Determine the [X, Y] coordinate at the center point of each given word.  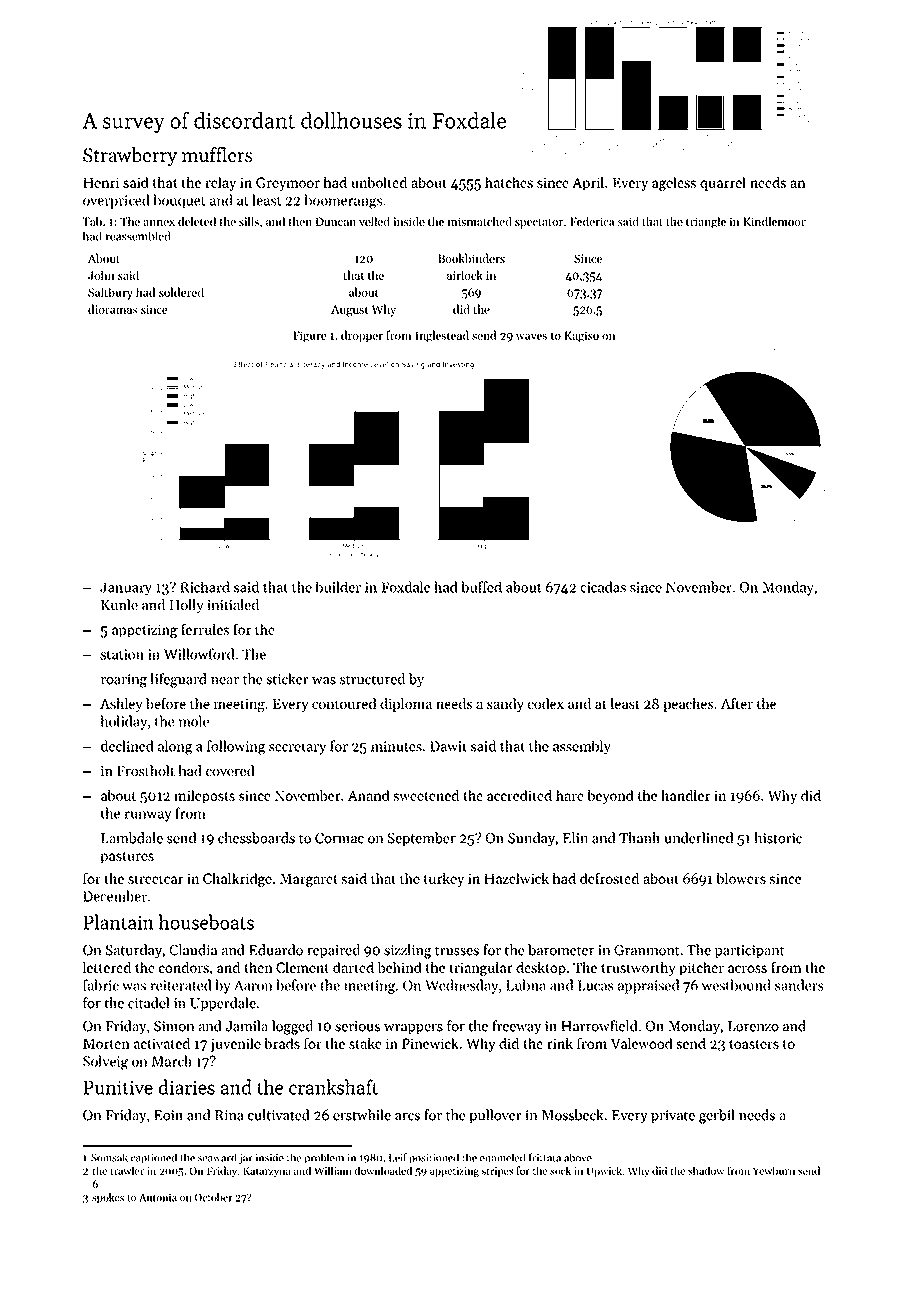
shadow [706, 1170]
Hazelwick [516, 878]
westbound [736, 985]
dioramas [113, 309]
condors [184, 967]
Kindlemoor [774, 221]
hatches [509, 182]
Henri [101, 182]
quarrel [723, 184]
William [332, 1170]
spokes [108, 1198]
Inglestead [442, 336]
